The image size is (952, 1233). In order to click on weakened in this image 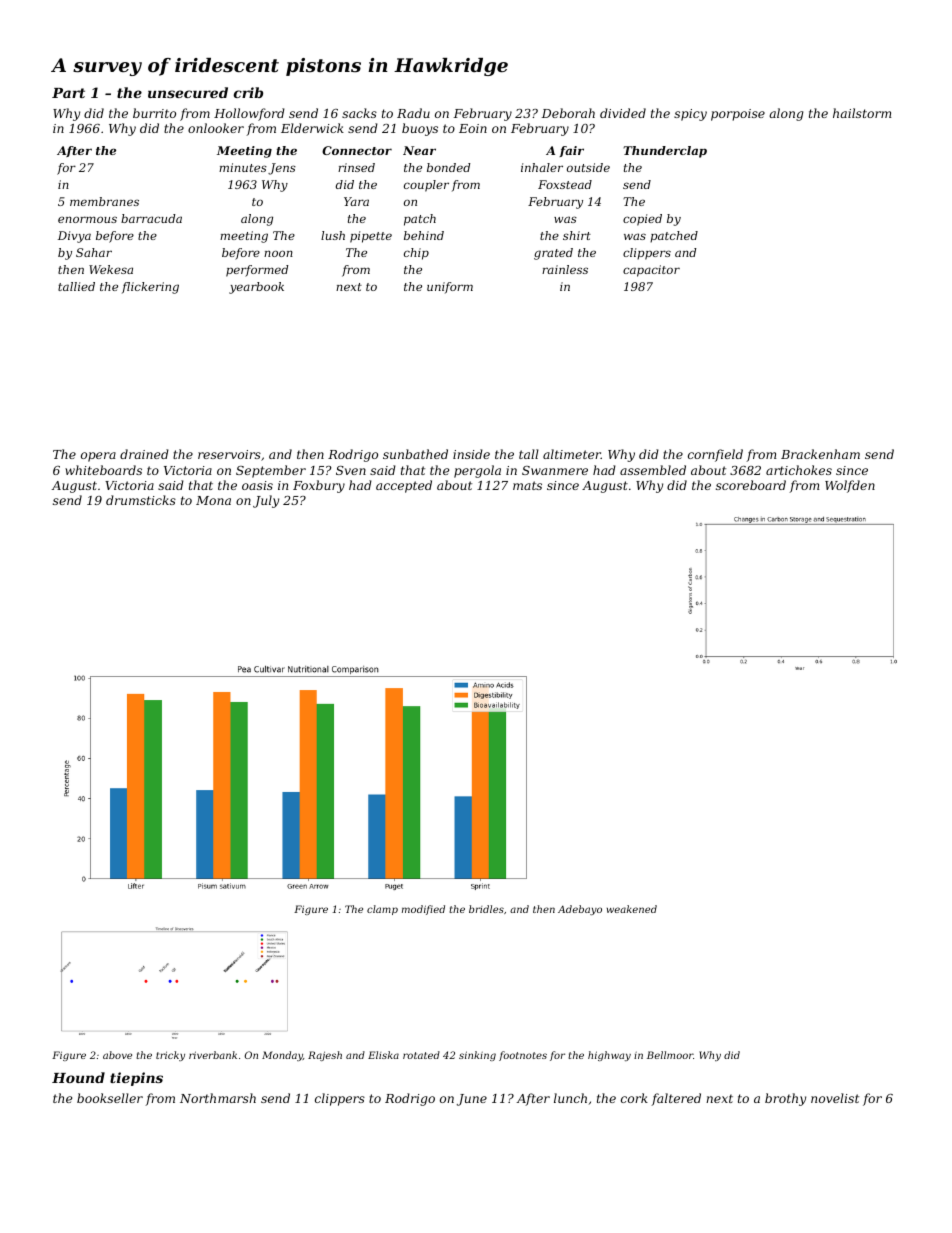, I will do `click(632, 909)`.
